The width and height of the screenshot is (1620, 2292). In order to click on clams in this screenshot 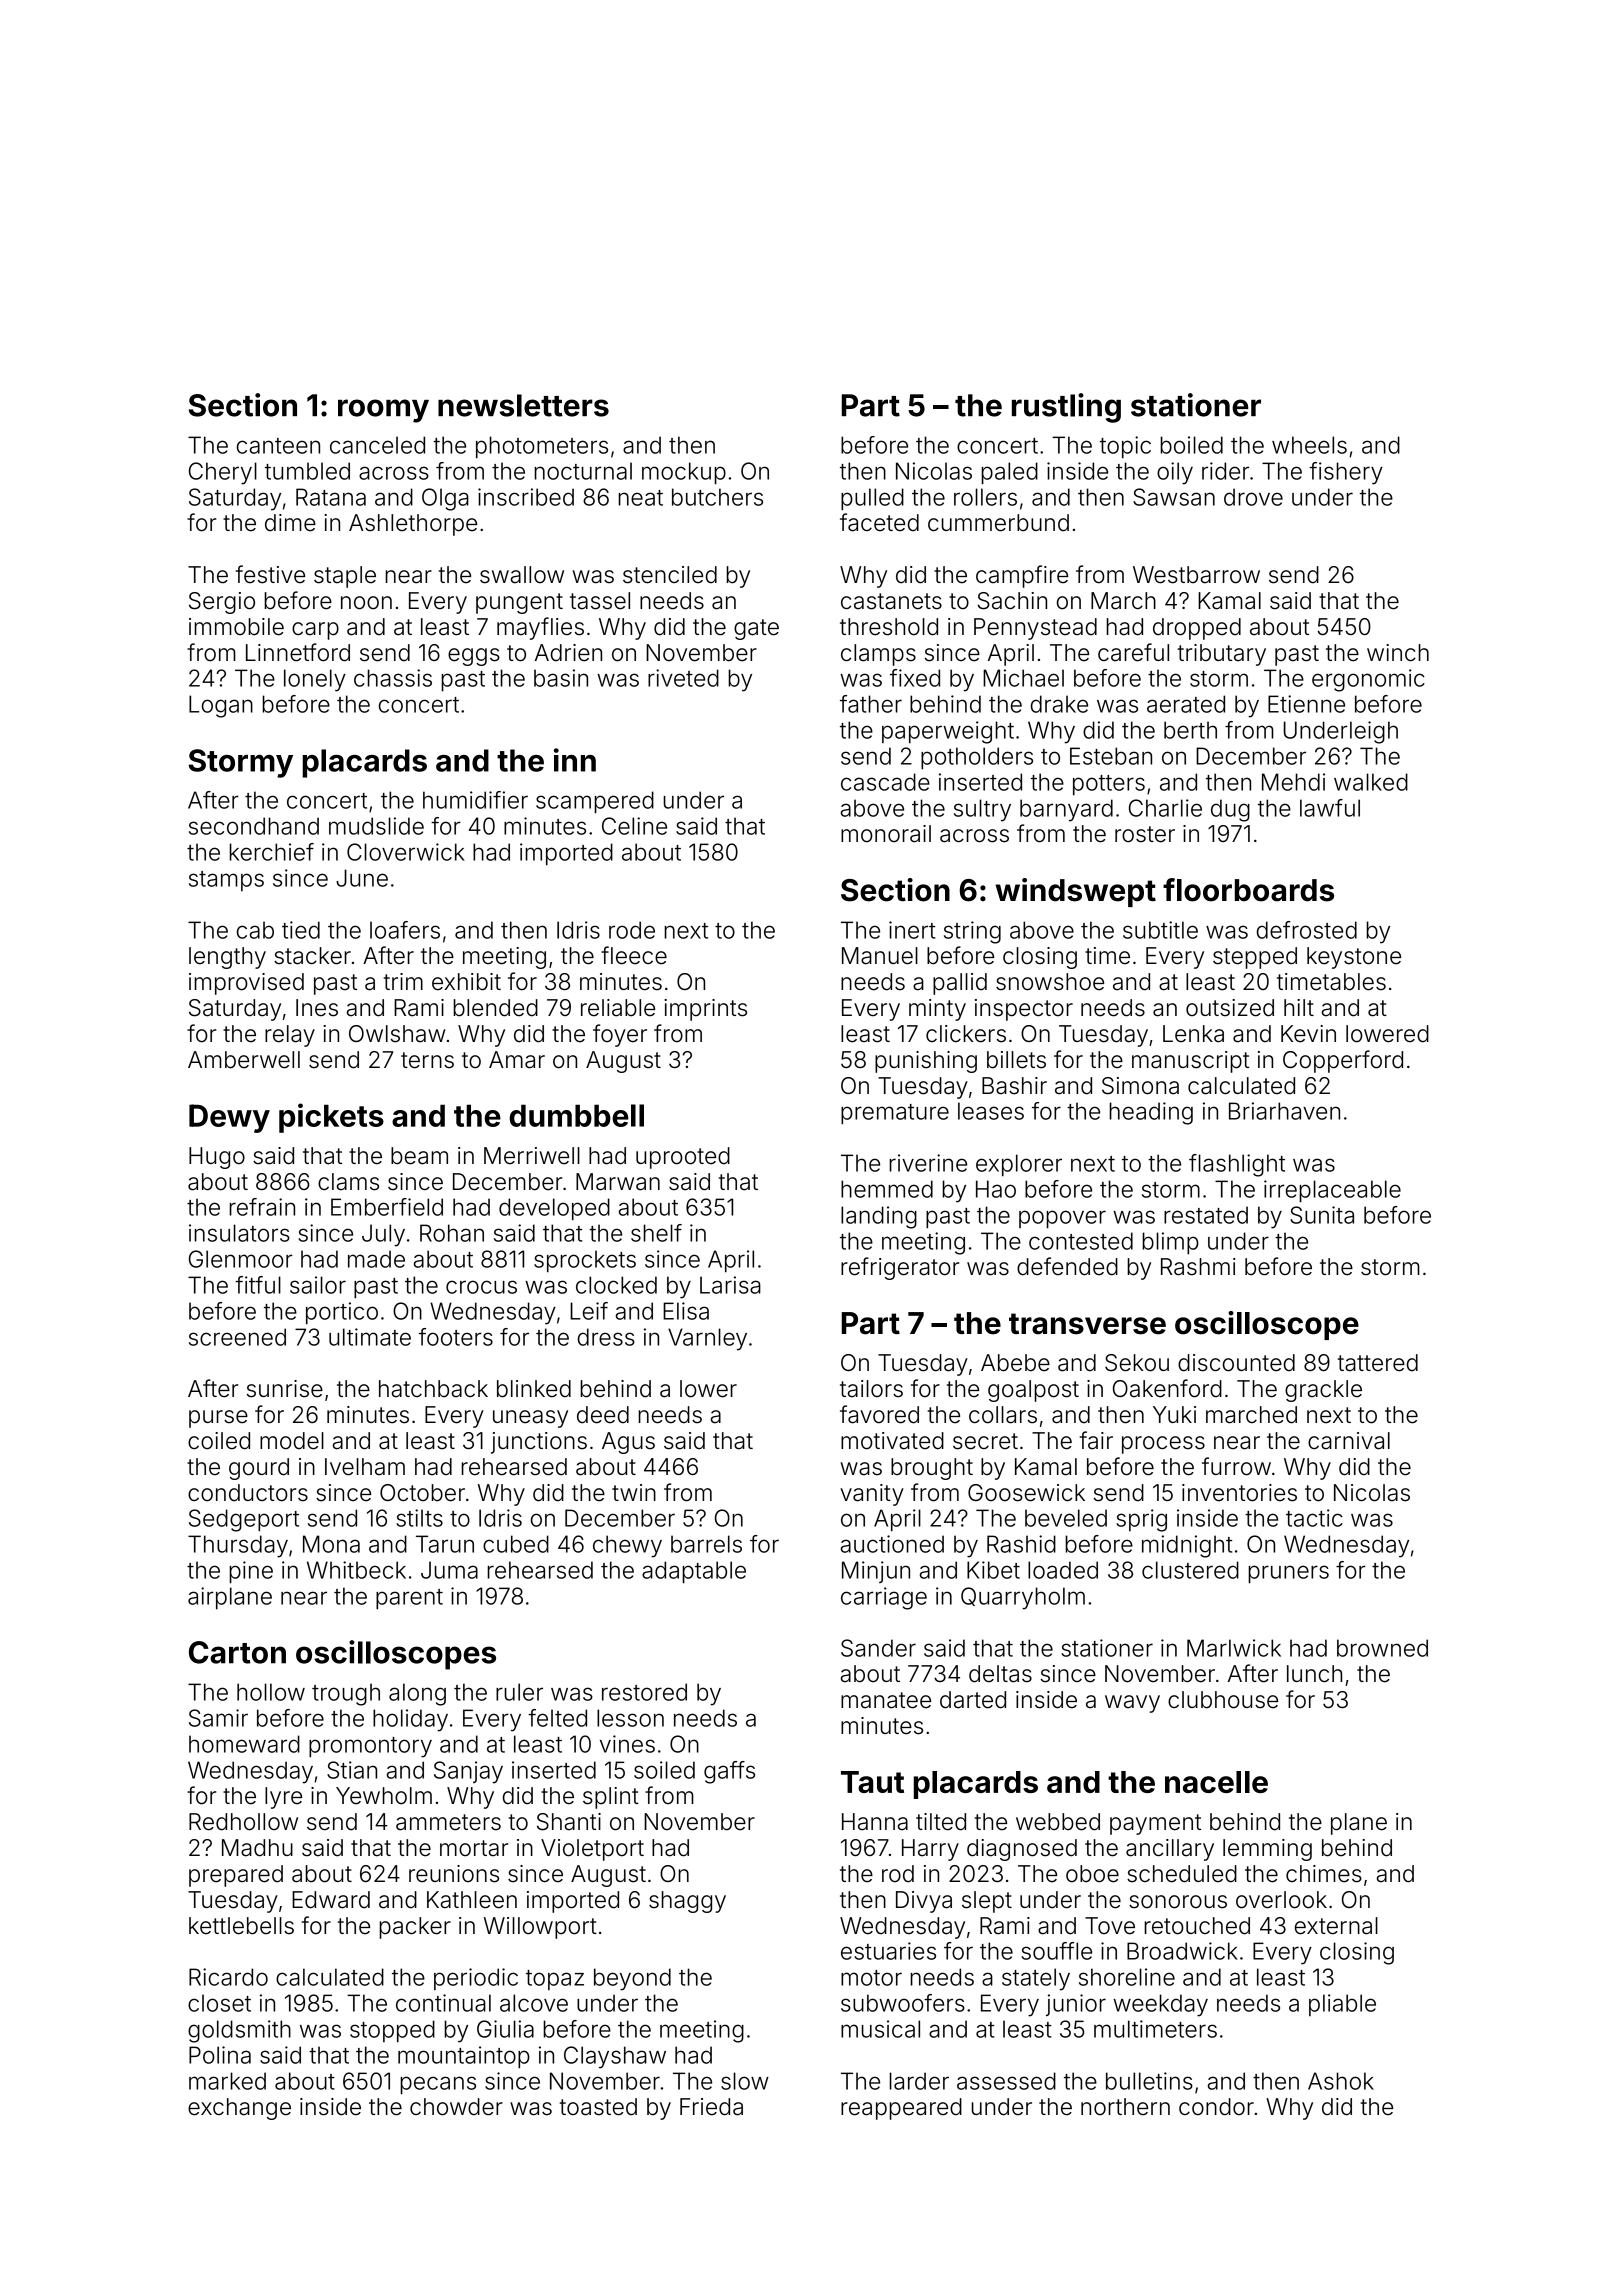, I will do `click(348, 1182)`.
